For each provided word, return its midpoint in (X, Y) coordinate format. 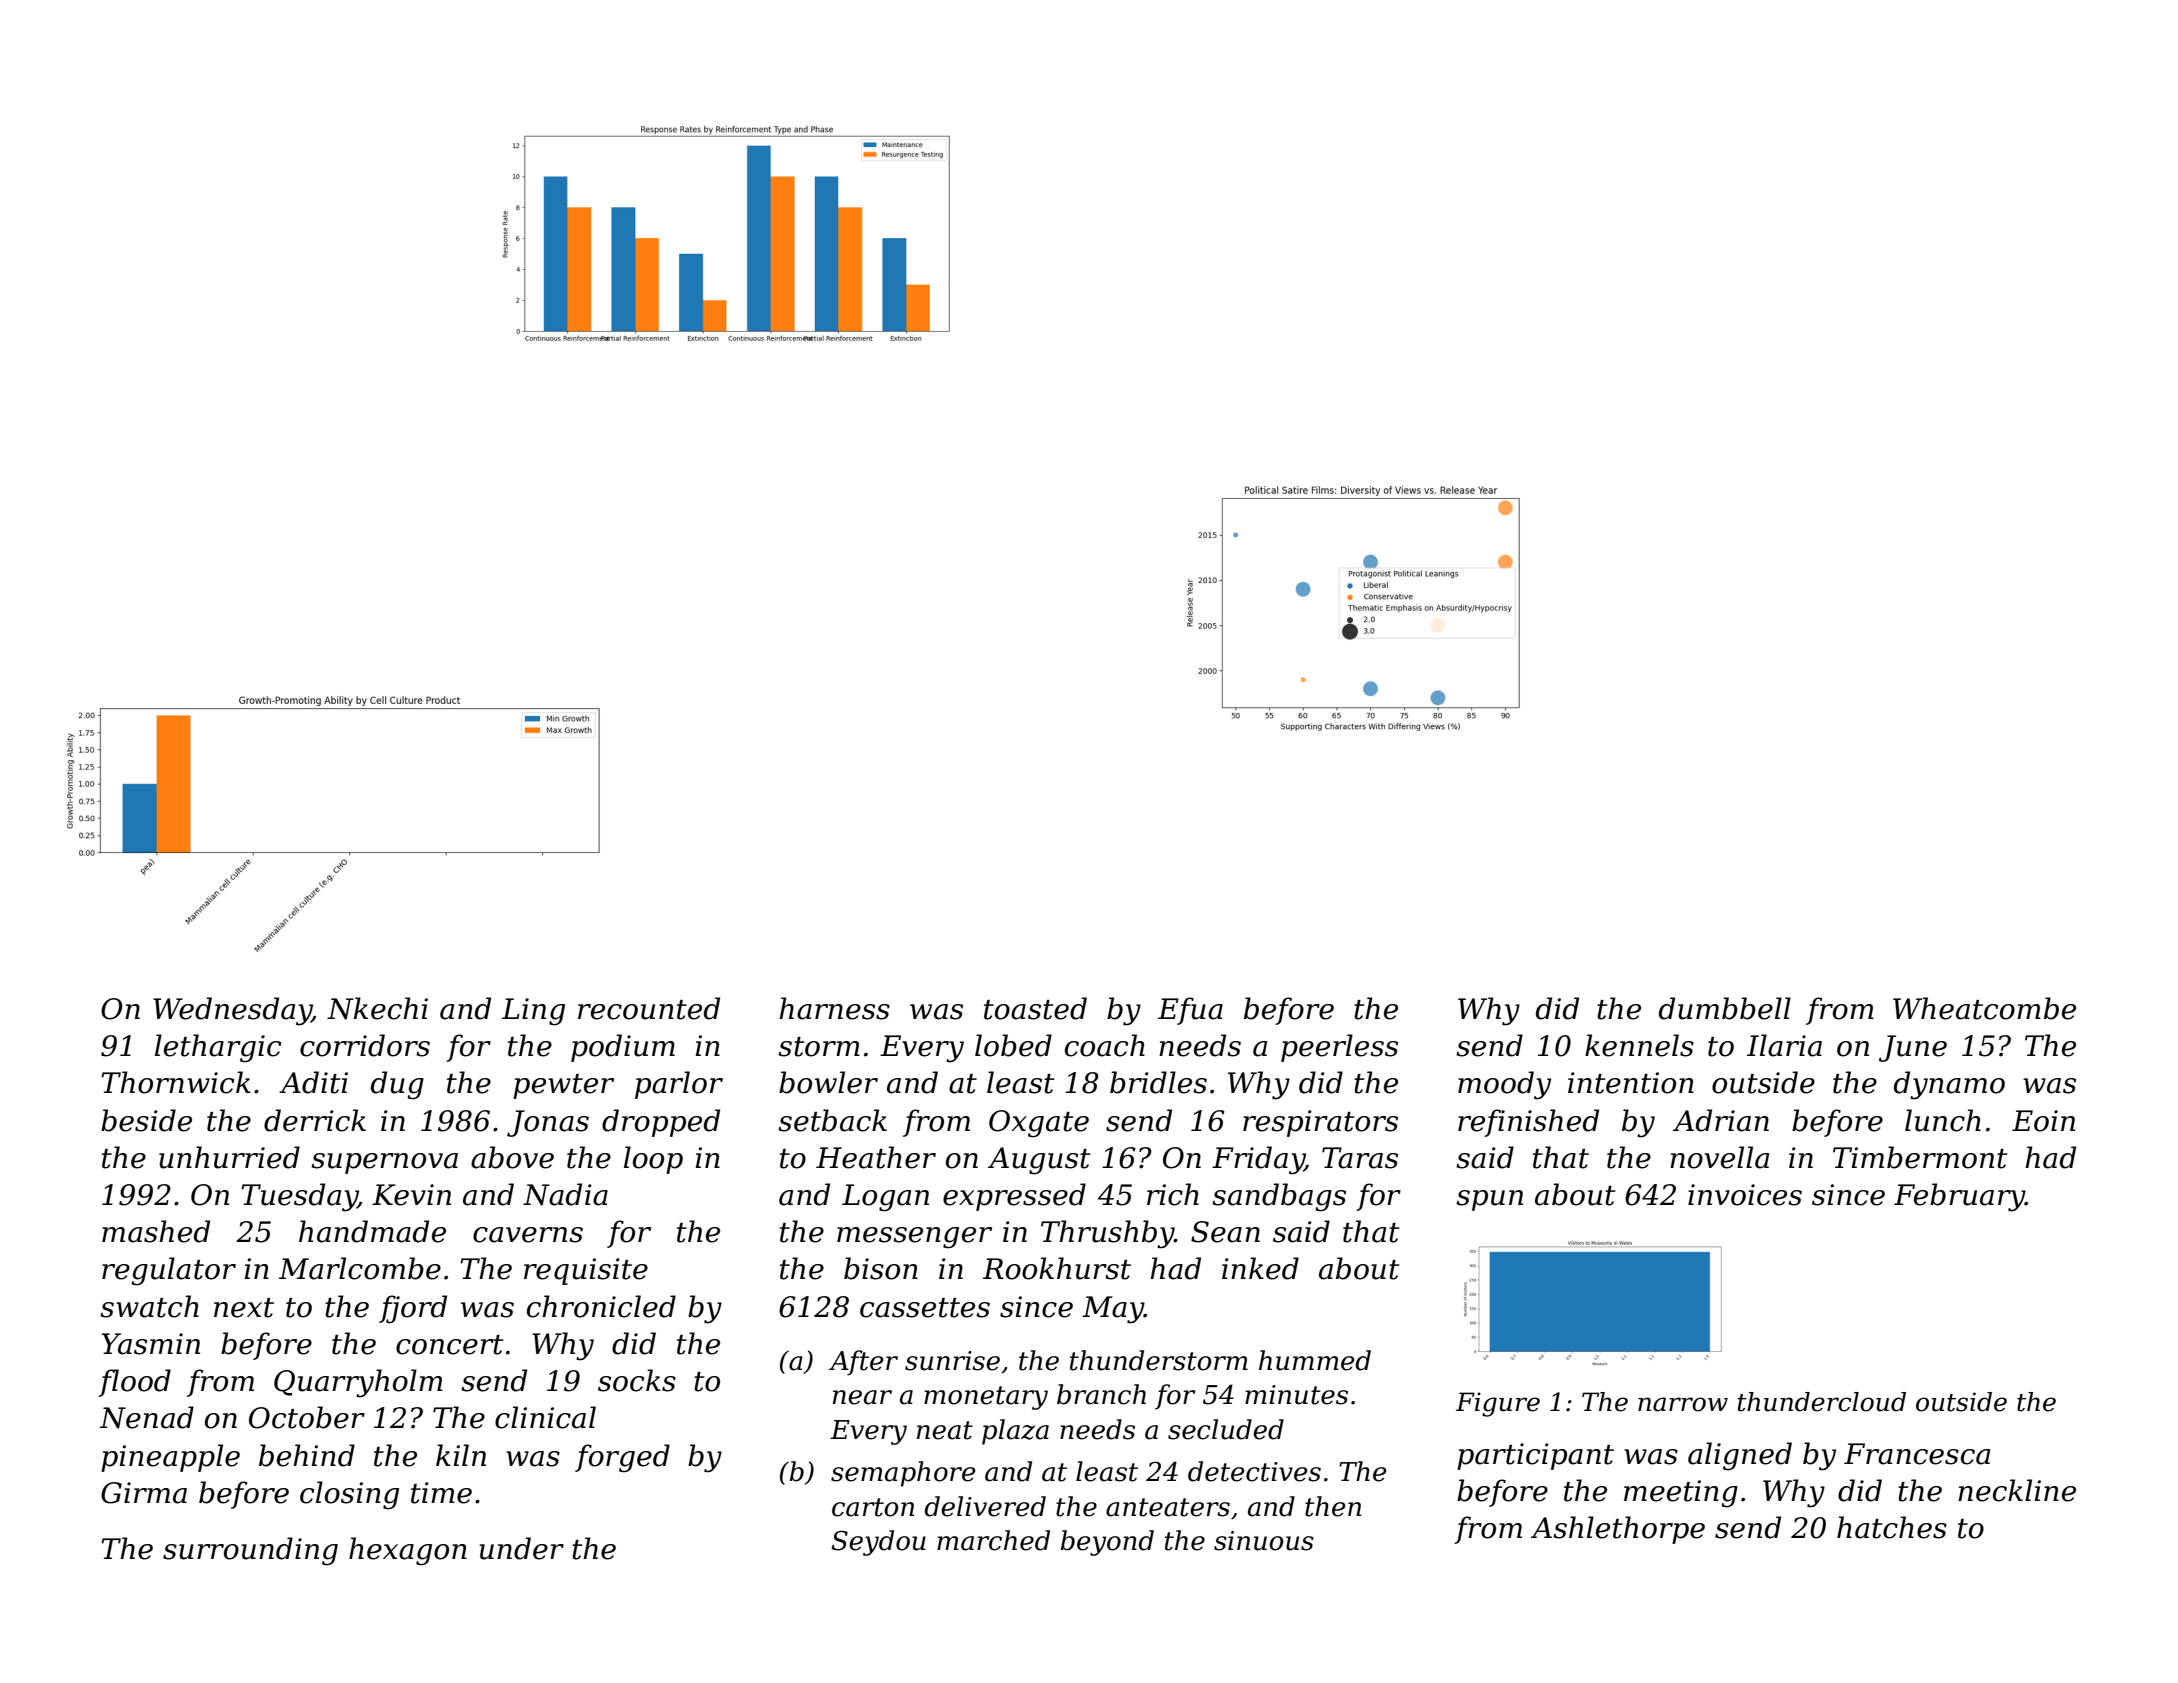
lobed (1013, 1045)
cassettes (925, 1308)
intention (1631, 1083)
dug (397, 1085)
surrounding (250, 1551)
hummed (1315, 1360)
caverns (528, 1235)
